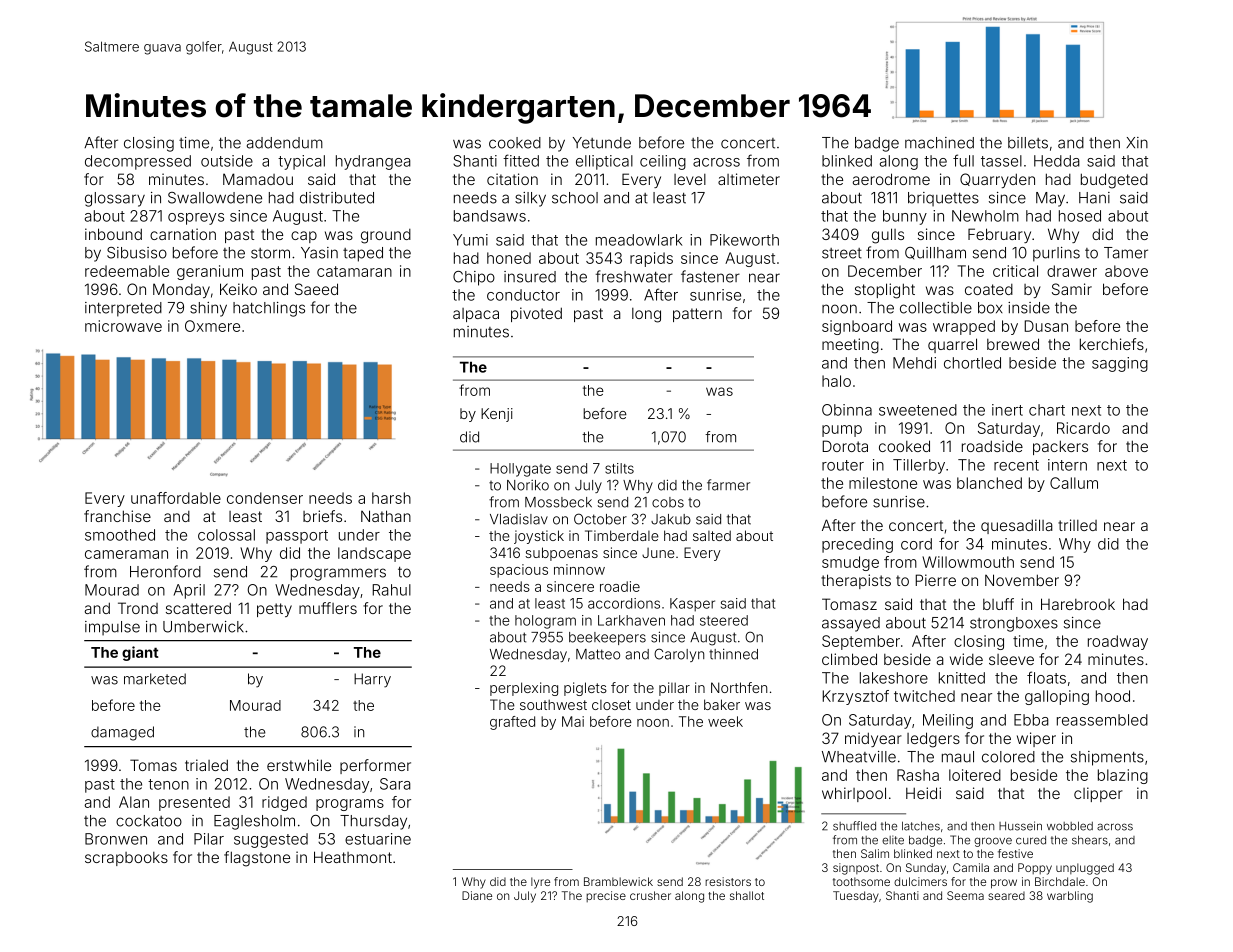  I want to click on minnow, so click(579, 569).
